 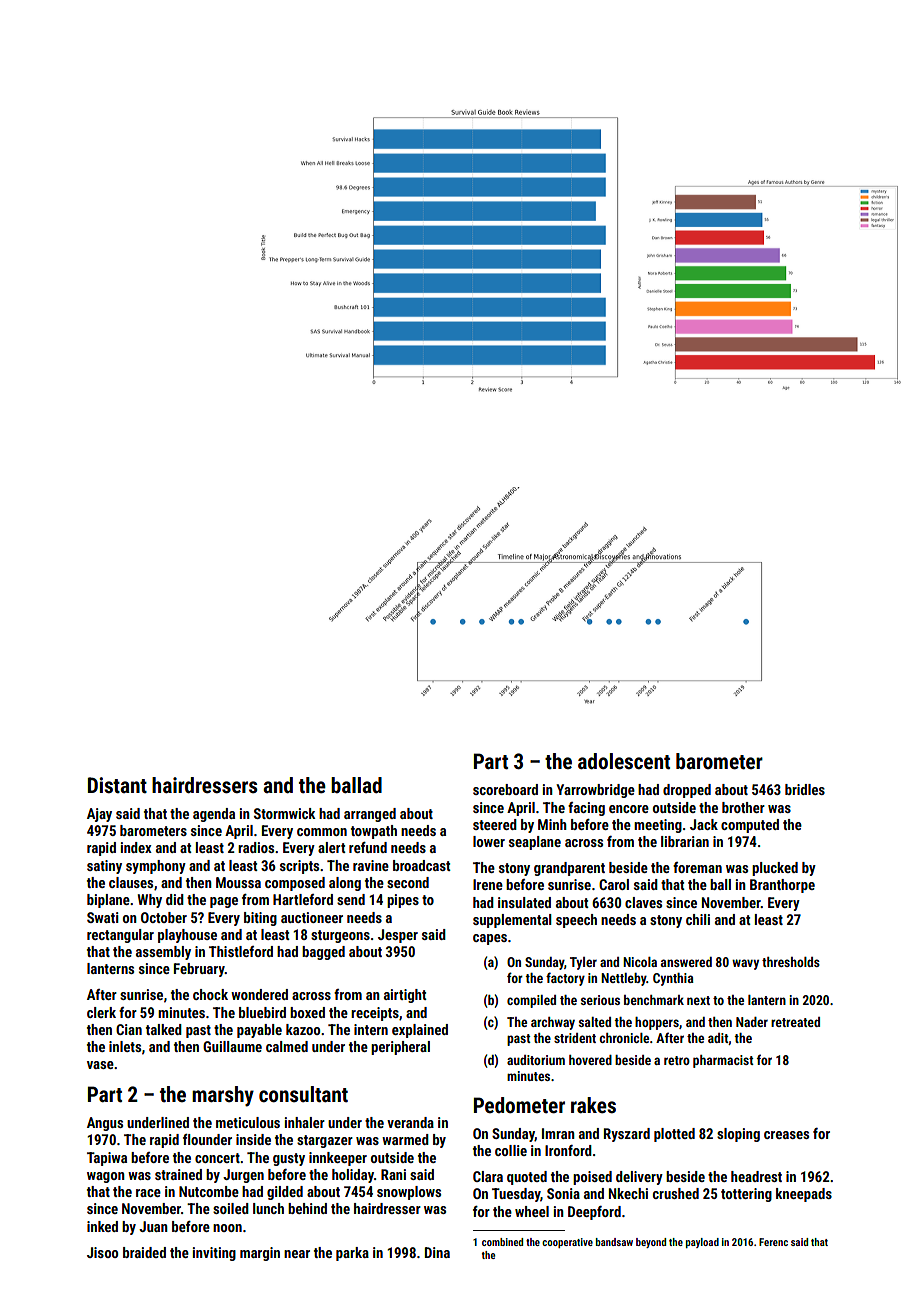 What do you see at coordinates (259, 994) in the screenshot?
I see `wondered` at bounding box center [259, 994].
